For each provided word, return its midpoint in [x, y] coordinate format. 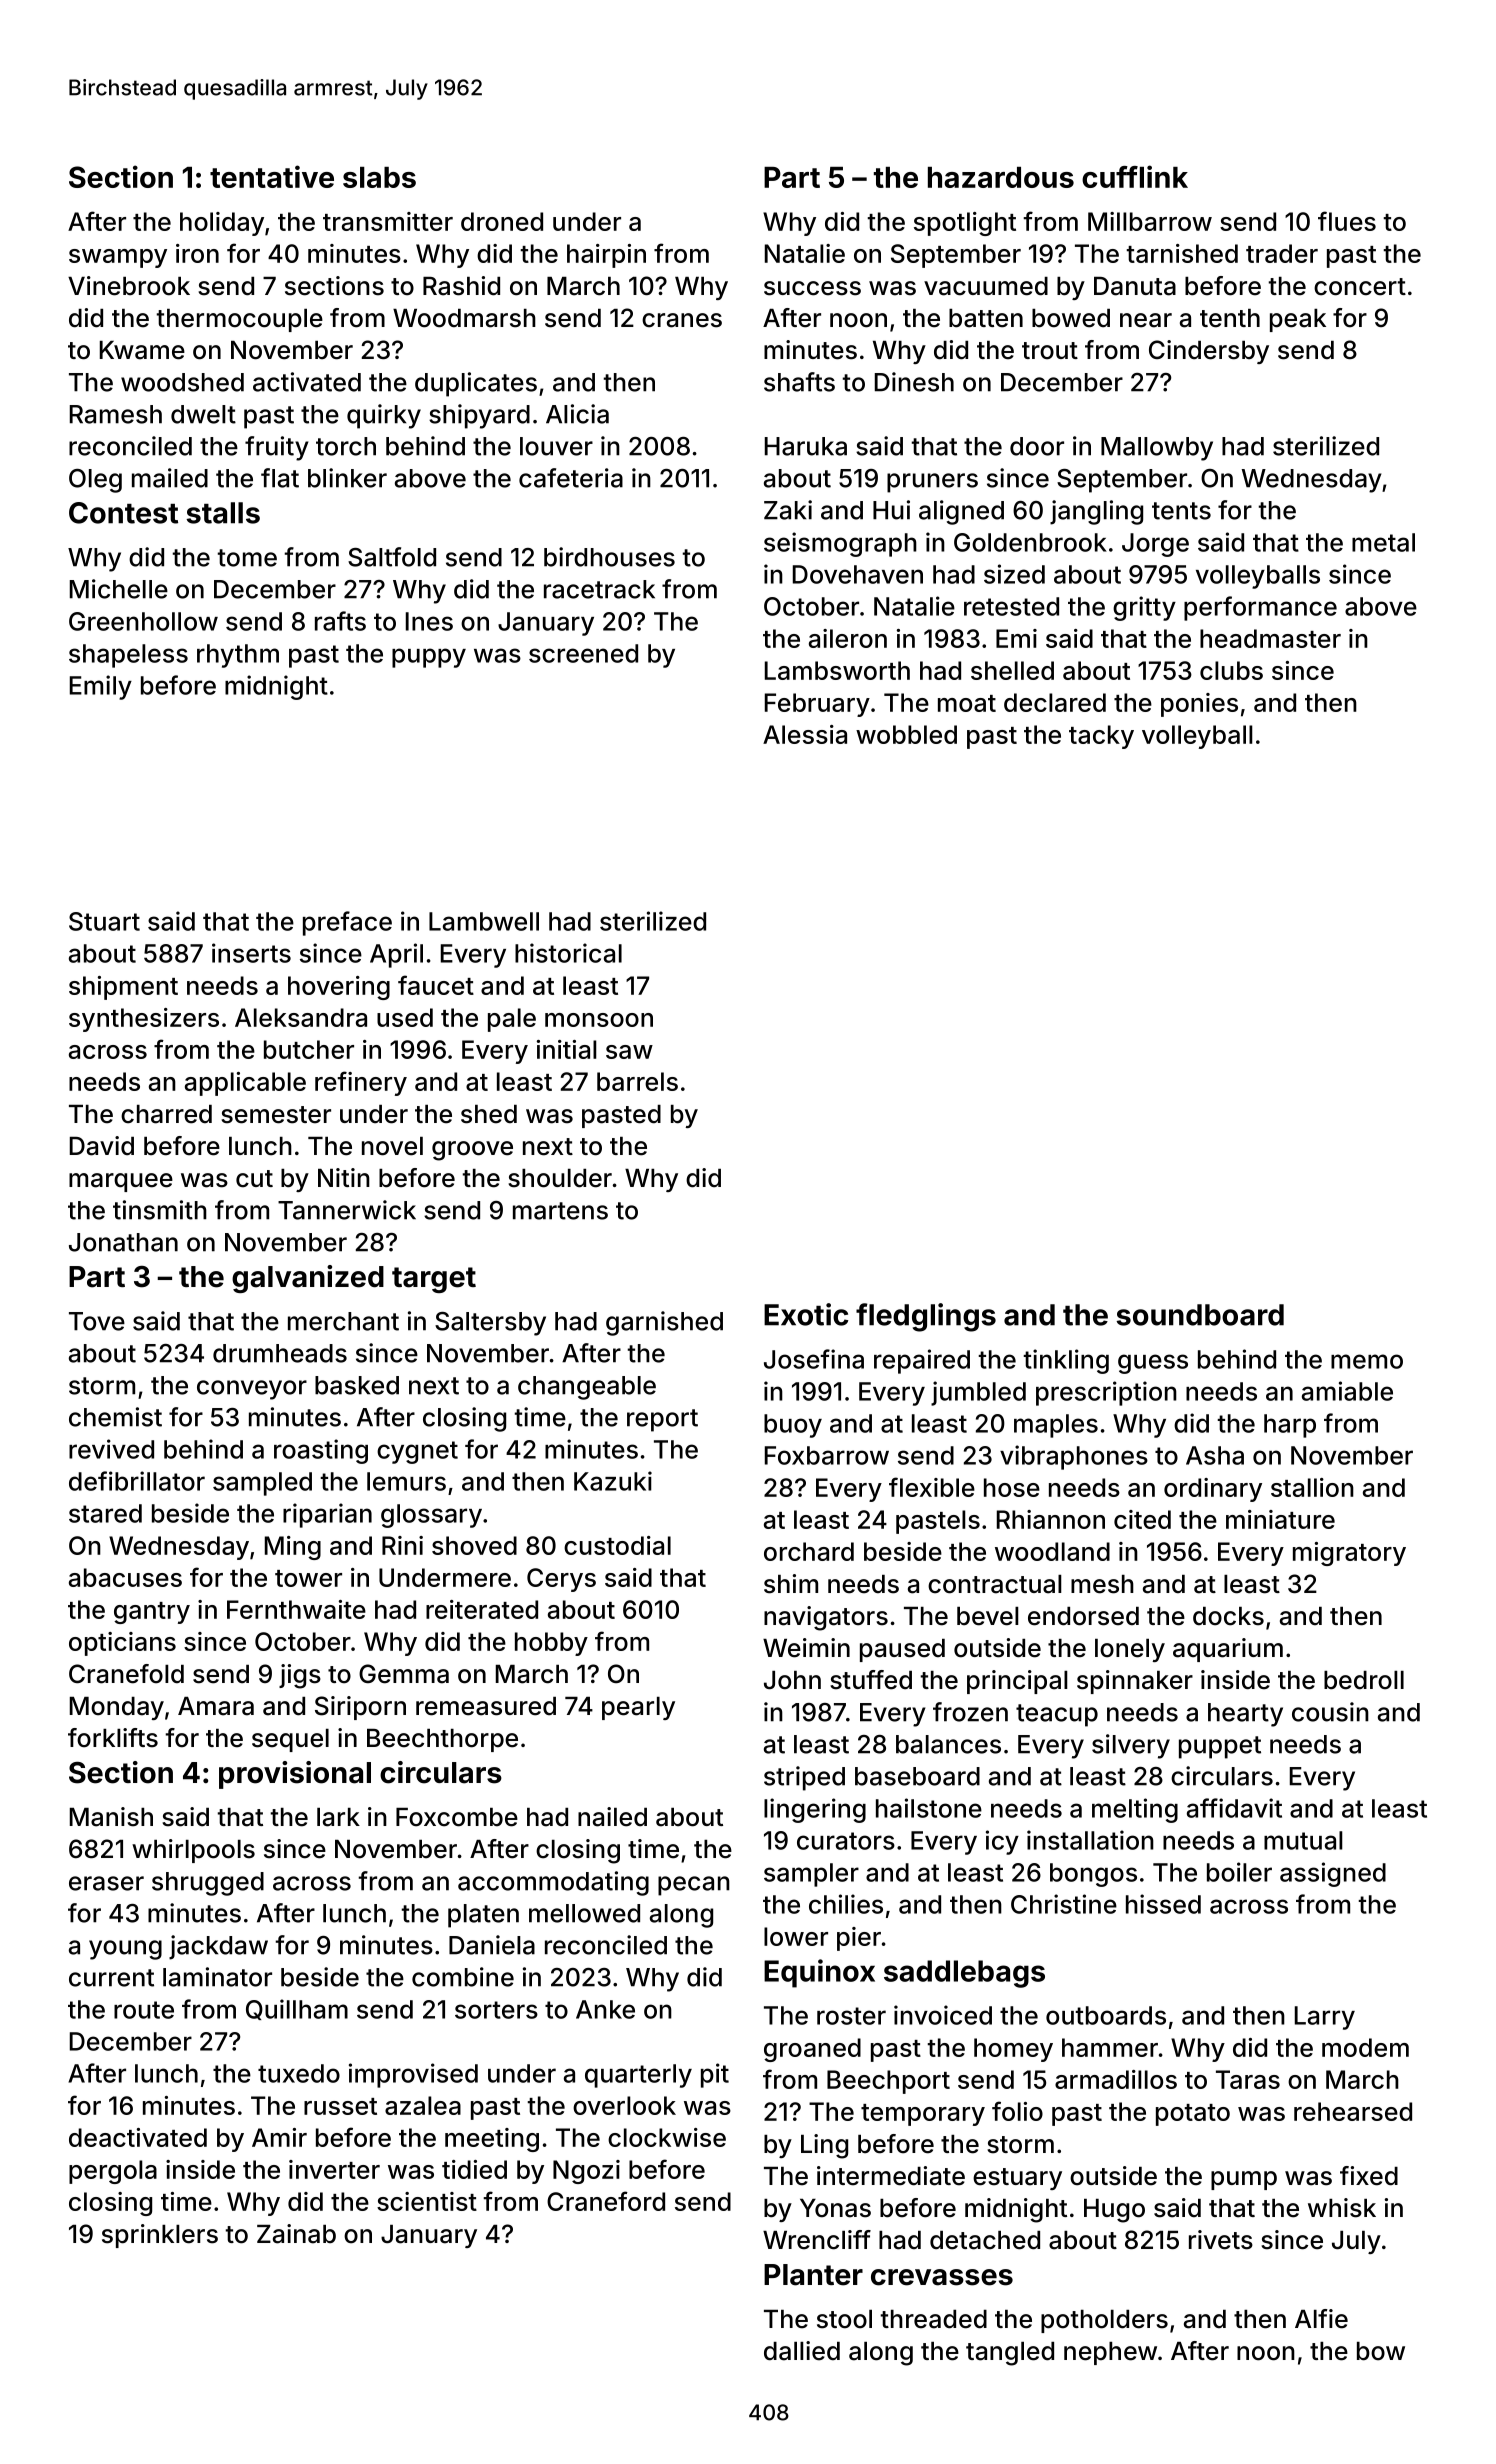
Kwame [142, 350]
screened [583, 653]
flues [1347, 221]
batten [986, 318]
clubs [1231, 670]
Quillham [297, 2009]
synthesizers [144, 1020]
